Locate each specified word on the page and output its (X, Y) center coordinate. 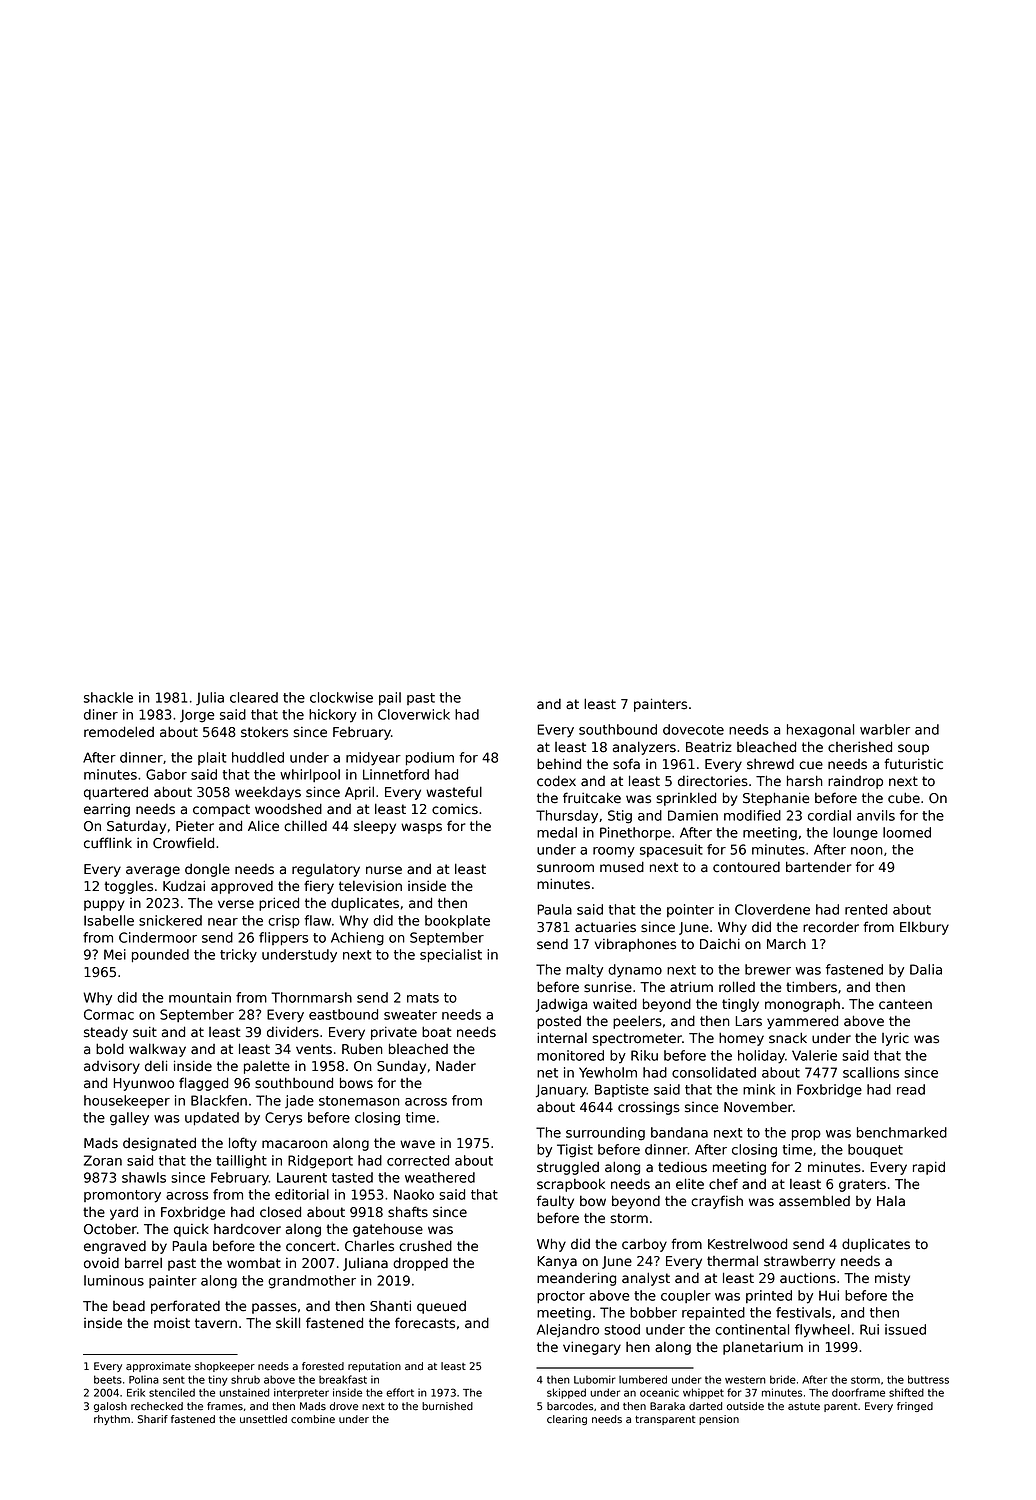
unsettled (263, 1419)
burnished (447, 1406)
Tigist (575, 1151)
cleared (254, 697)
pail (390, 698)
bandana (679, 1132)
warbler (885, 729)
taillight (241, 1162)
